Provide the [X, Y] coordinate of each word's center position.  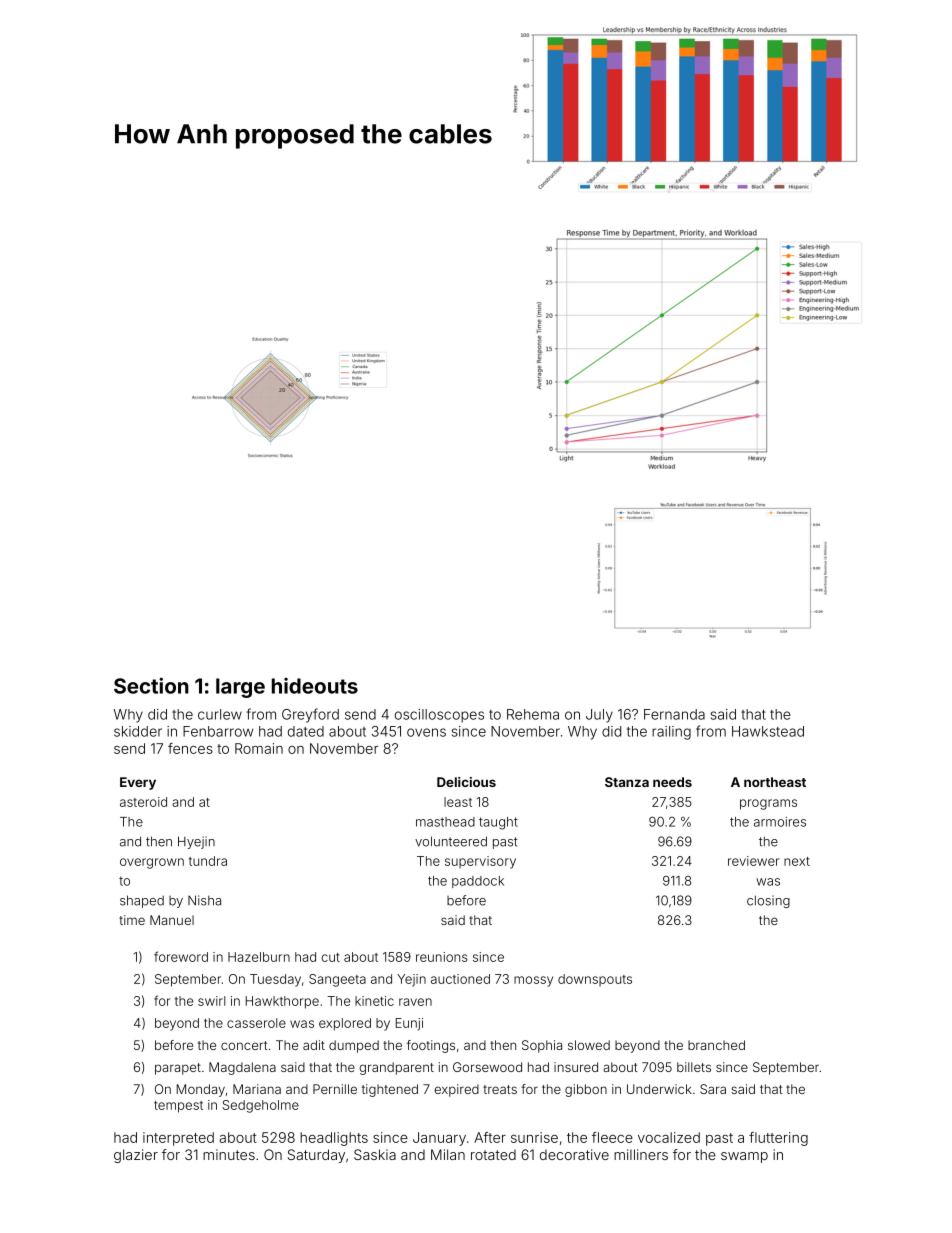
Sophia [542, 1046]
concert [244, 1045]
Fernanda [674, 714]
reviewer [754, 861]
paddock [478, 882]
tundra [208, 861]
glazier [136, 1156]
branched [716, 1045]
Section [151, 685]
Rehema [533, 714]
